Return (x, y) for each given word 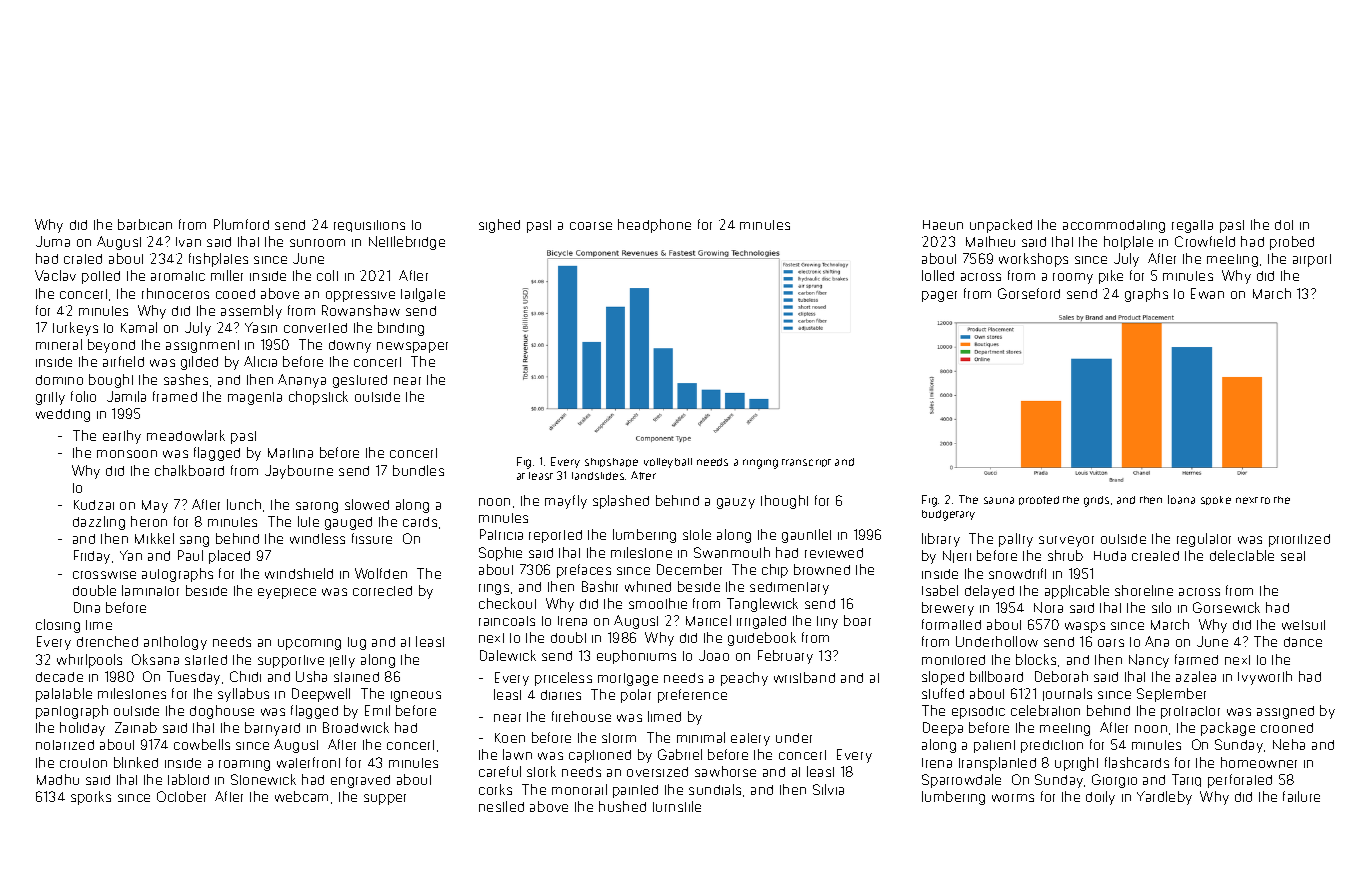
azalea (1196, 676)
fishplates (218, 260)
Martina (290, 453)
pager (939, 296)
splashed (621, 502)
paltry (1016, 540)
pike (1111, 277)
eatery (750, 739)
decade (59, 677)
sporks (91, 798)
